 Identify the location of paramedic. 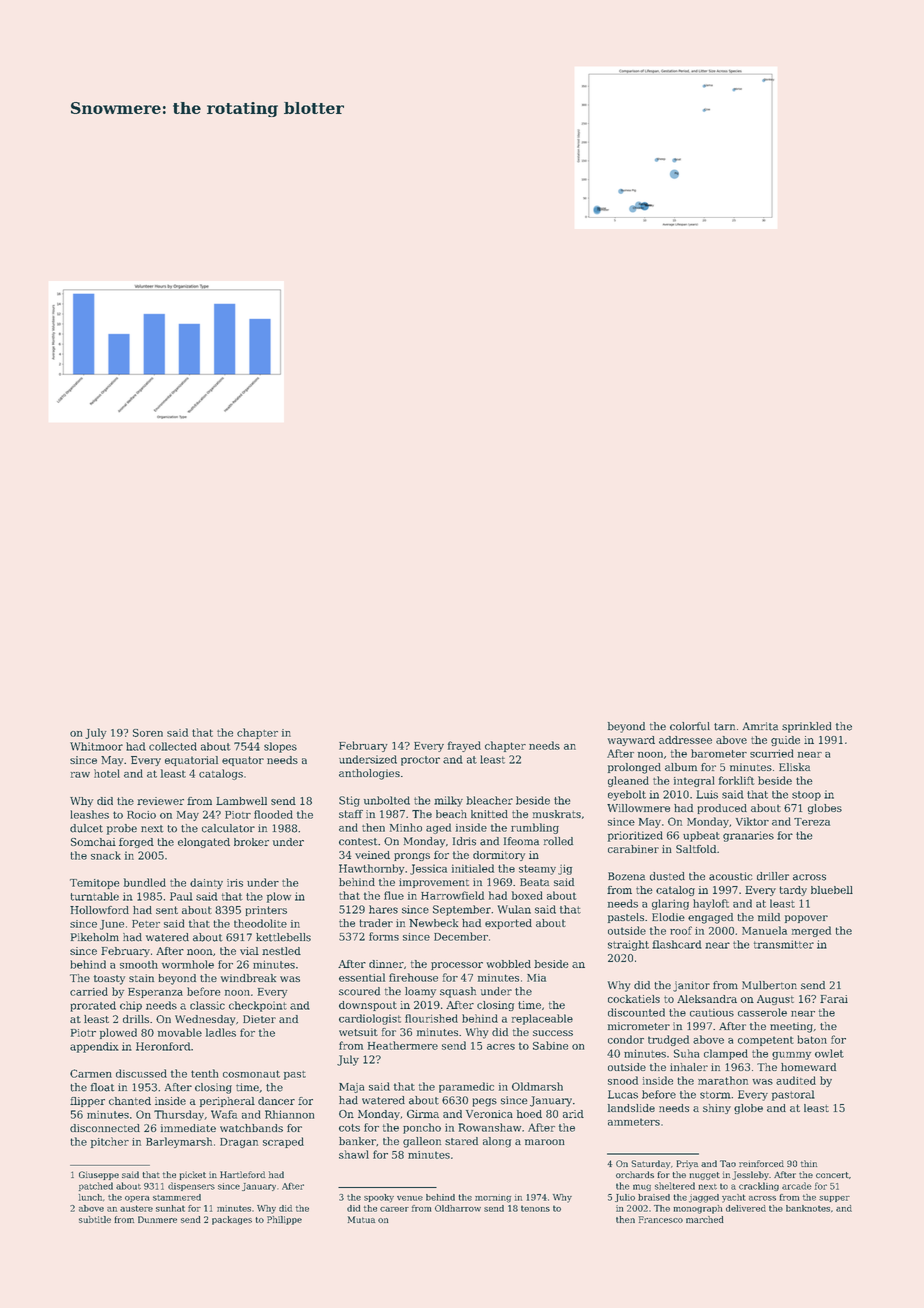
(466, 1087).
